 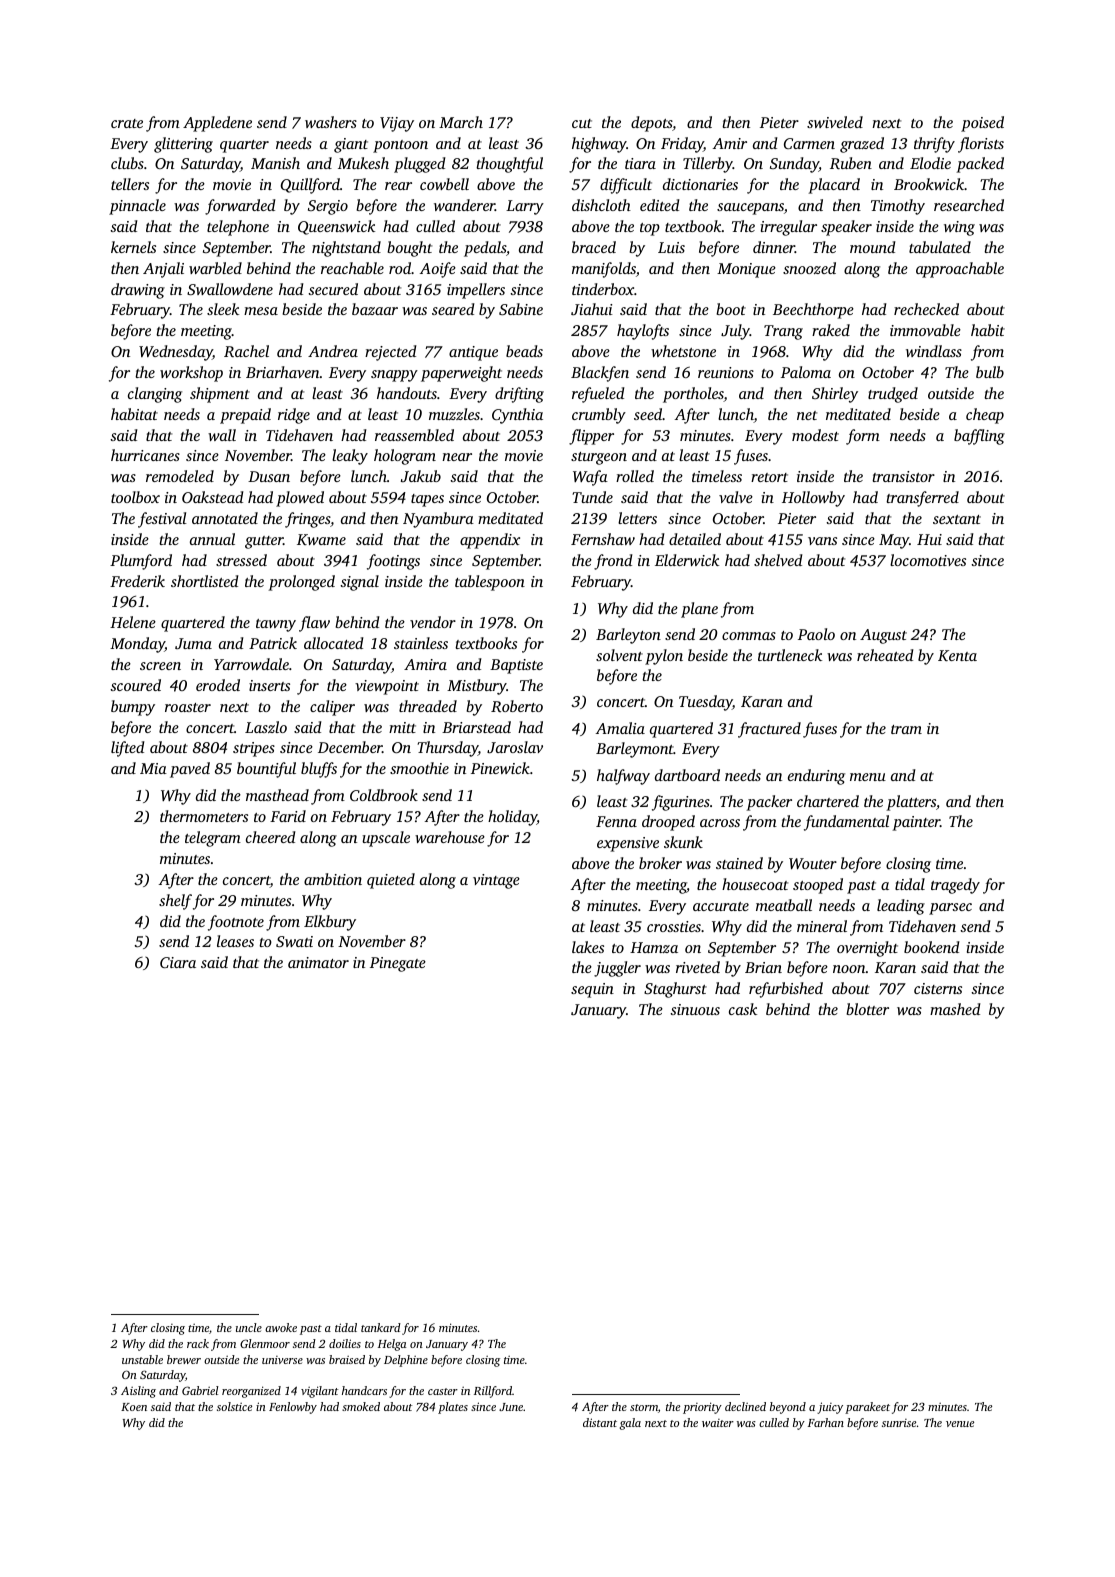 What do you see at coordinates (204, 816) in the screenshot?
I see `thermometers` at bounding box center [204, 816].
